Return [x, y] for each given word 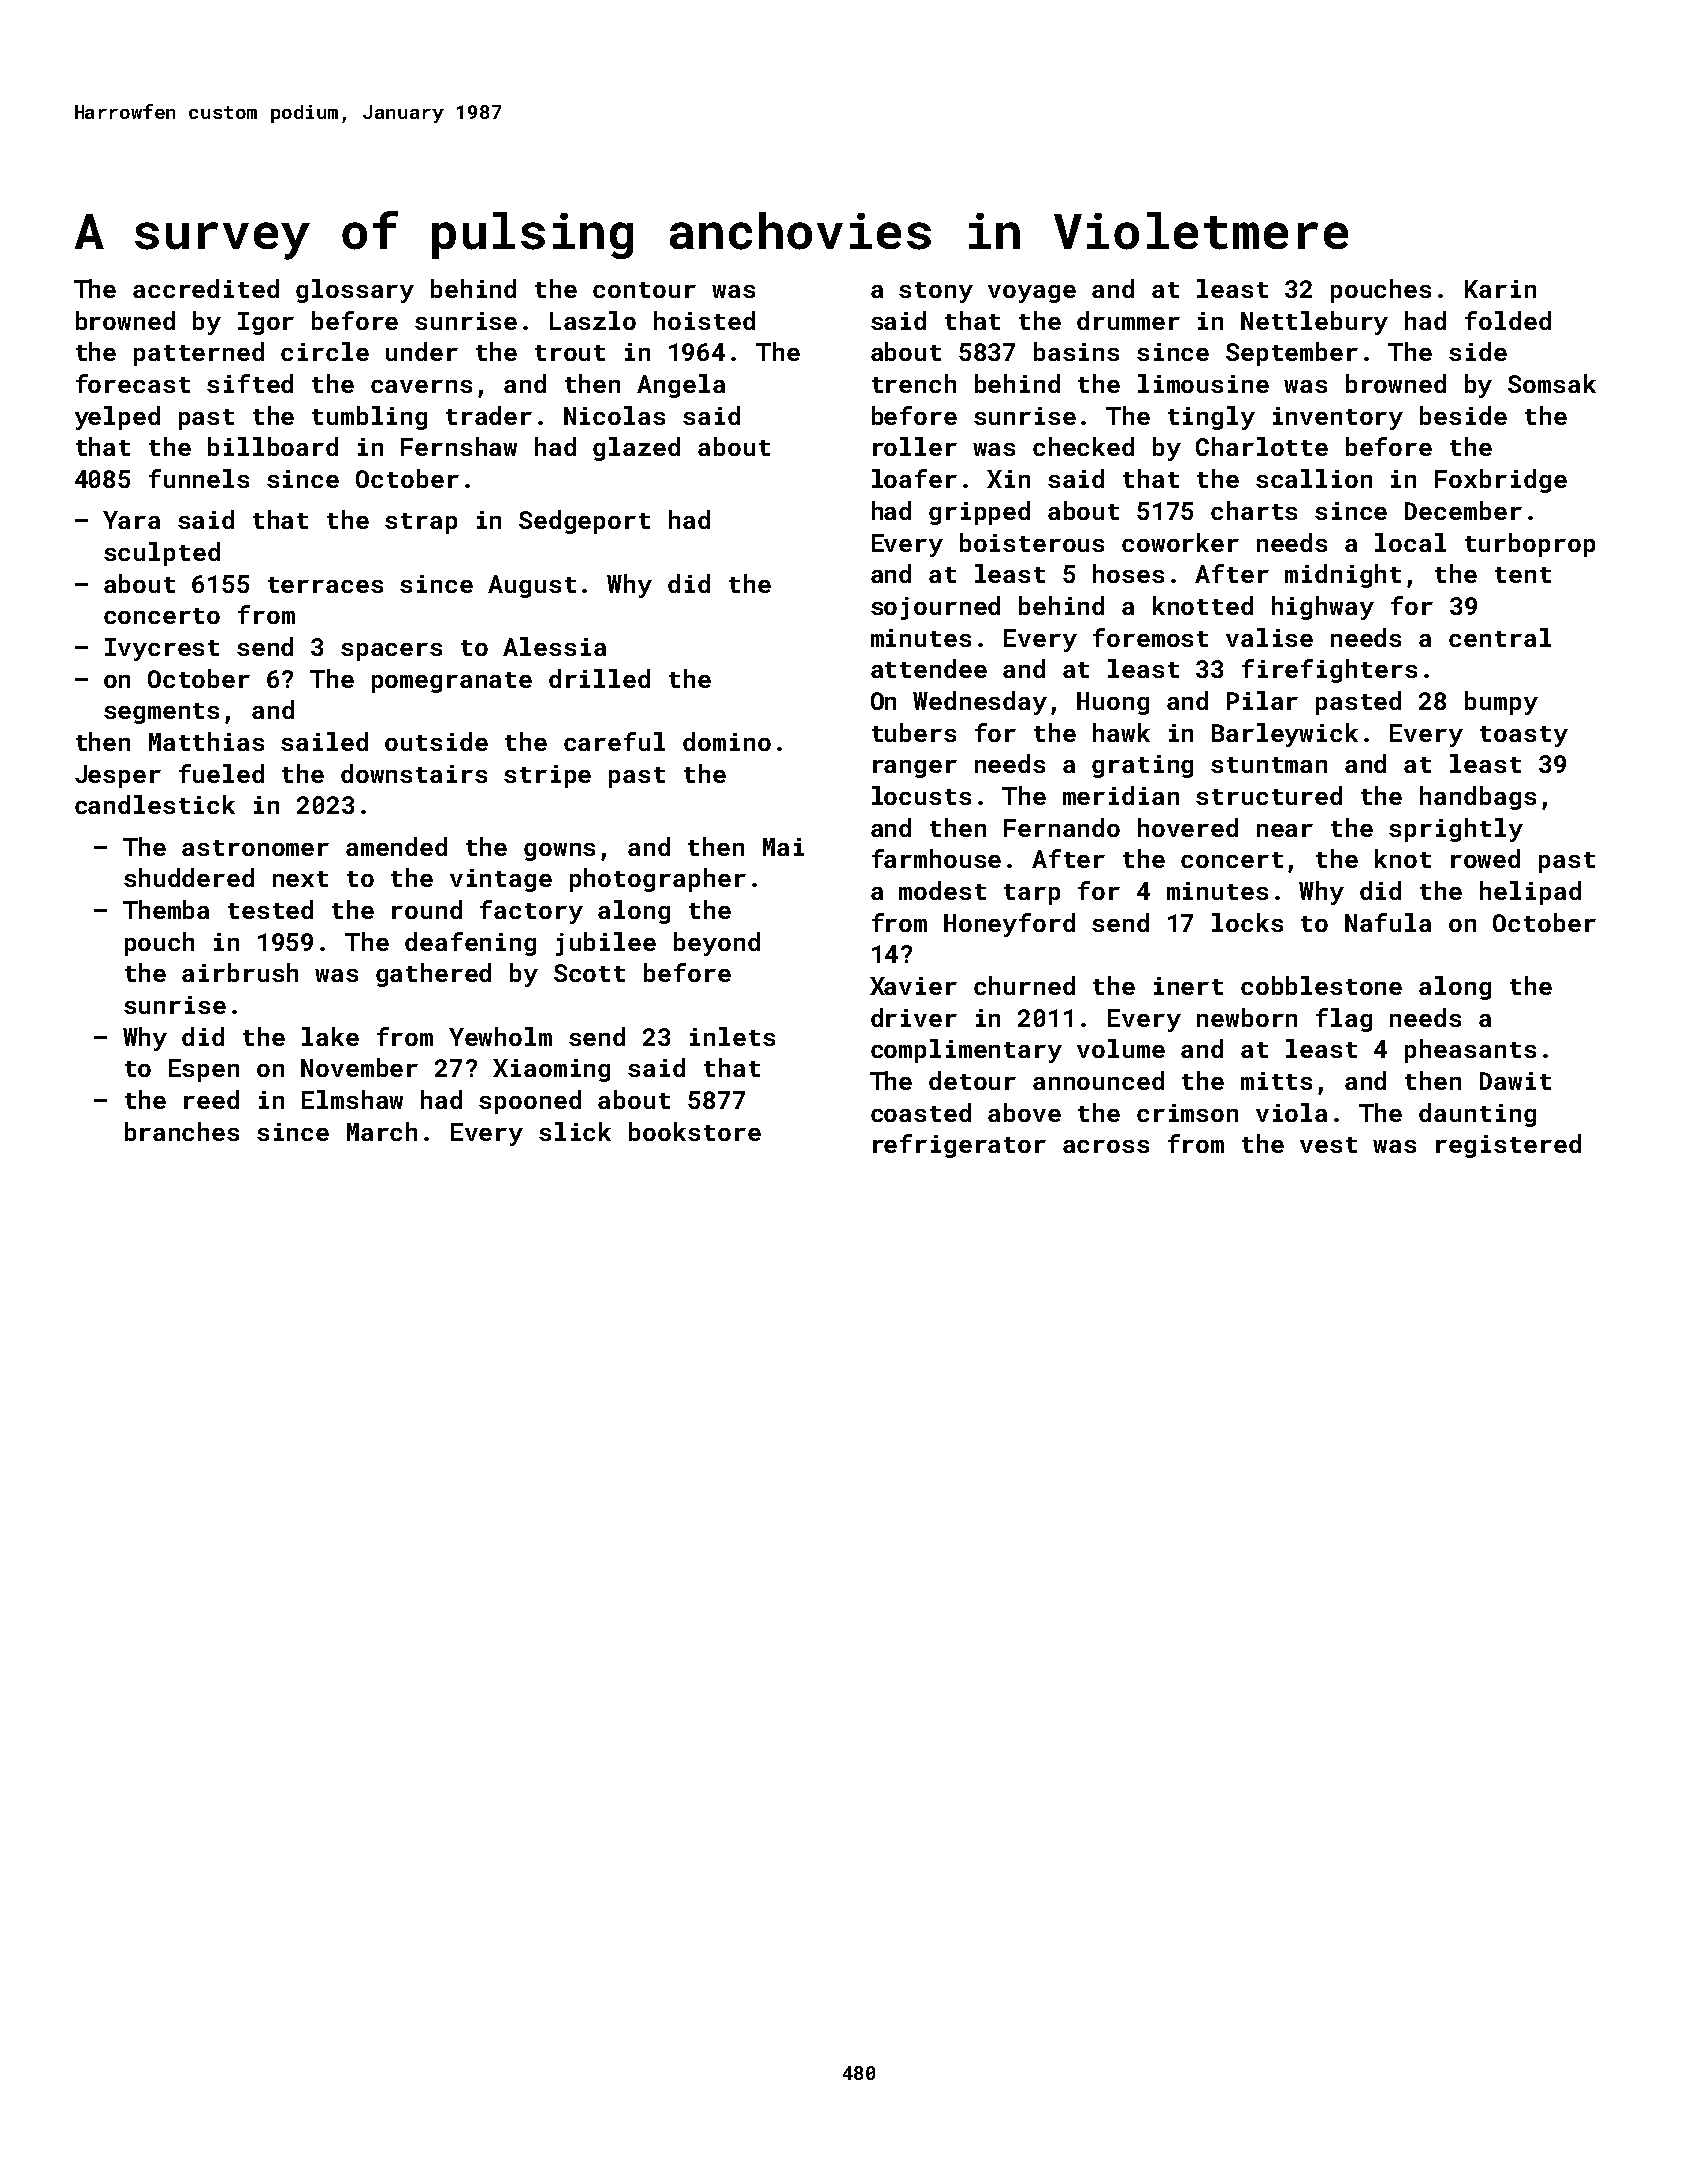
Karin [1500, 289]
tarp [1032, 894]
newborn [1247, 1017]
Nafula [1388, 922]
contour [644, 290]
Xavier [913, 986]
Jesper [118, 776]
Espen [204, 1070]
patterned [199, 354]
